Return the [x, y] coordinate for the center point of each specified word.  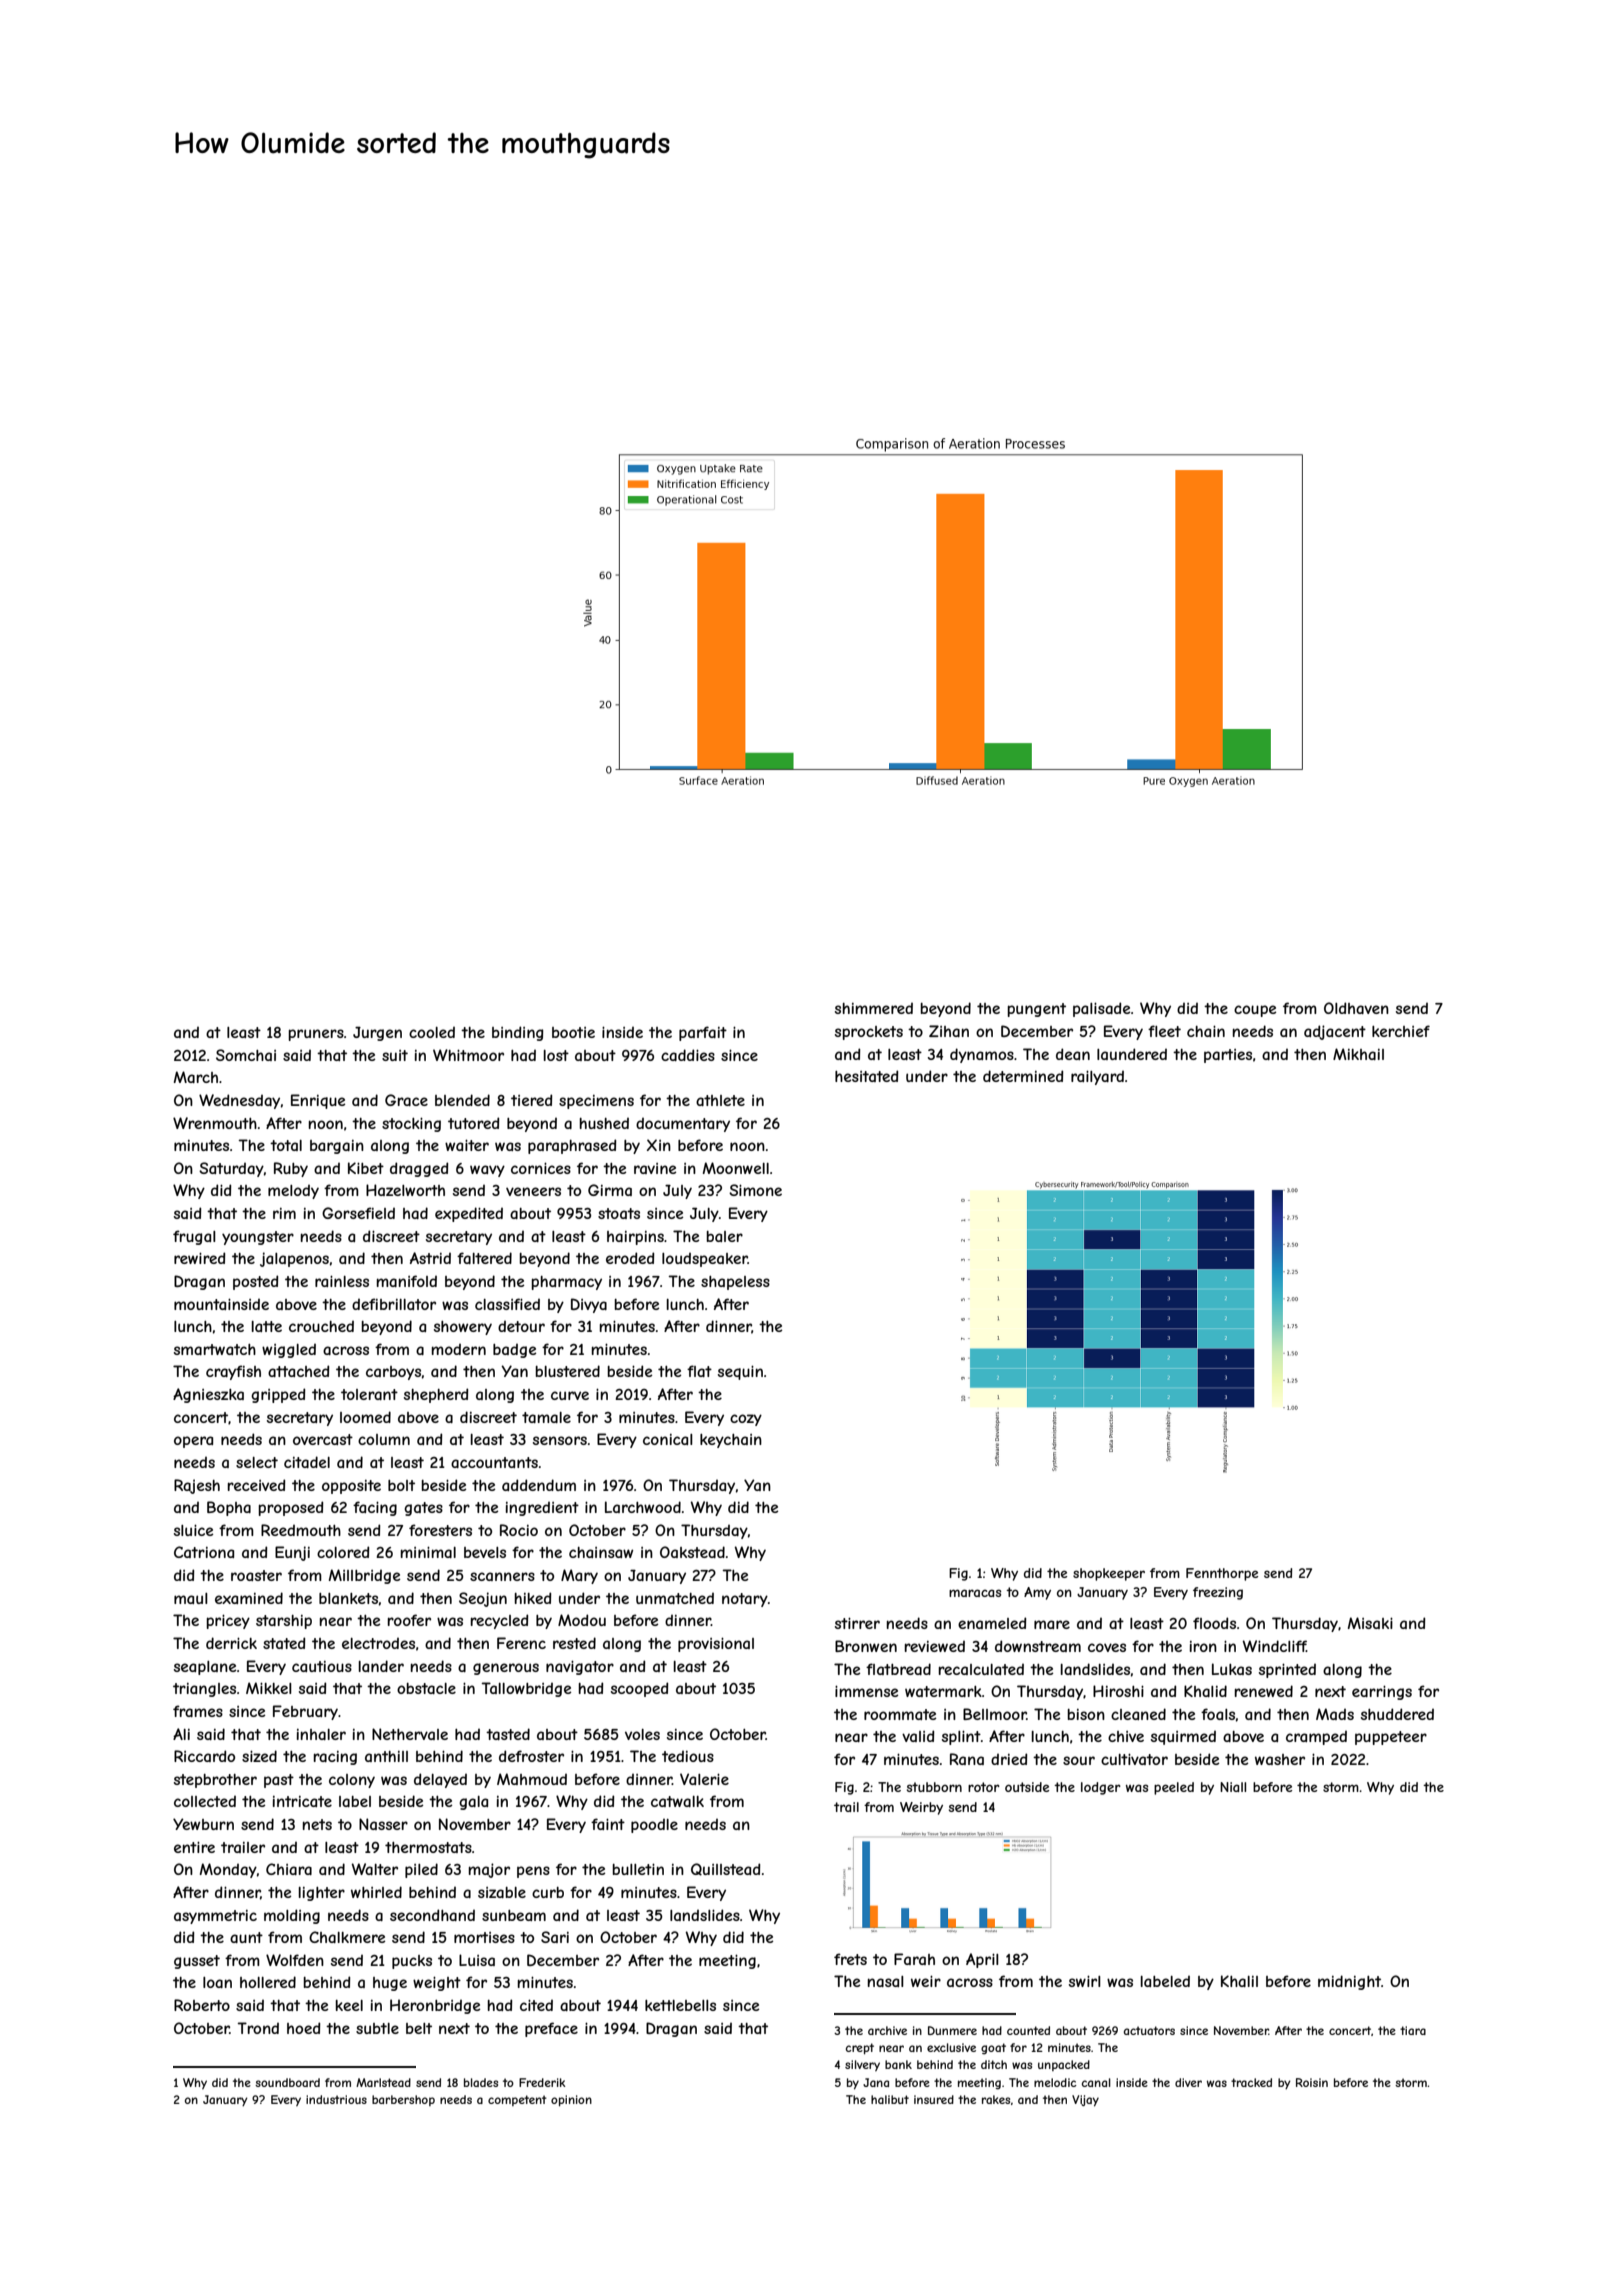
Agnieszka [208, 1395]
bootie [573, 1032]
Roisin [1312, 2082]
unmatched [675, 1598]
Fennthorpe [1222, 1574]
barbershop [403, 2100]
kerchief [1401, 1031]
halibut [890, 2099]
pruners [316, 1035]
